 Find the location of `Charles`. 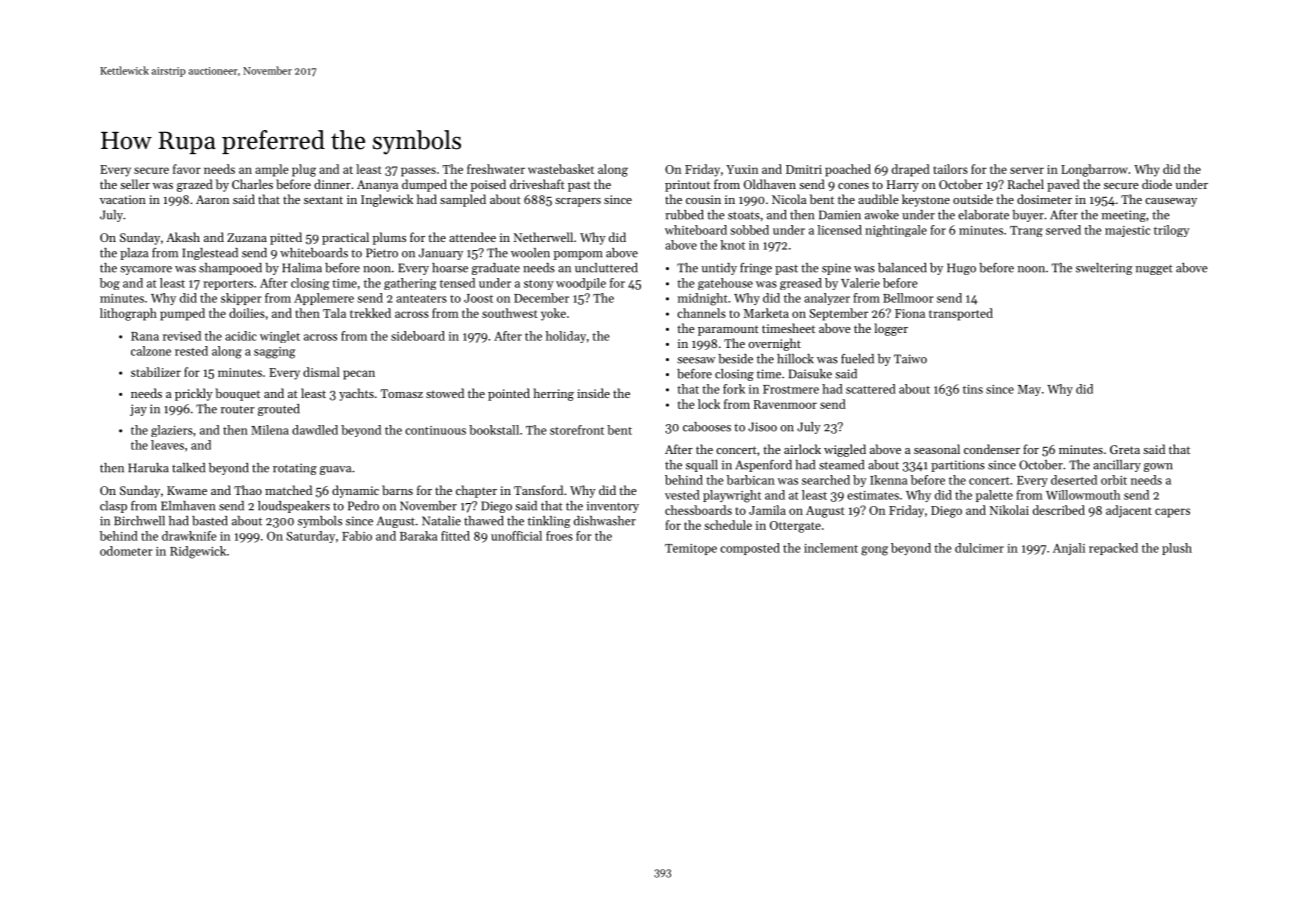

Charles is located at coordinates (252, 184).
